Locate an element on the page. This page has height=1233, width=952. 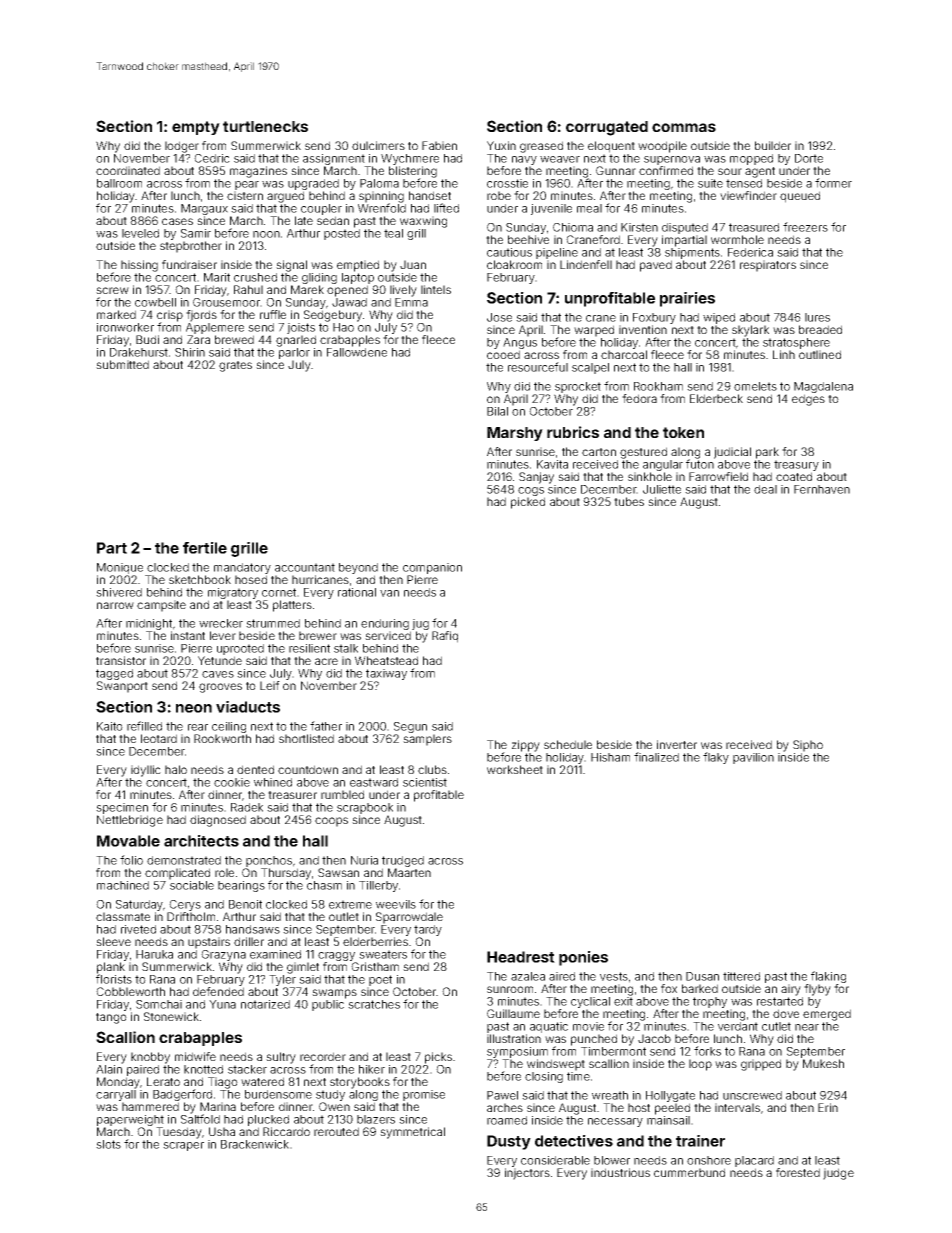
supernova is located at coordinates (672, 160).
